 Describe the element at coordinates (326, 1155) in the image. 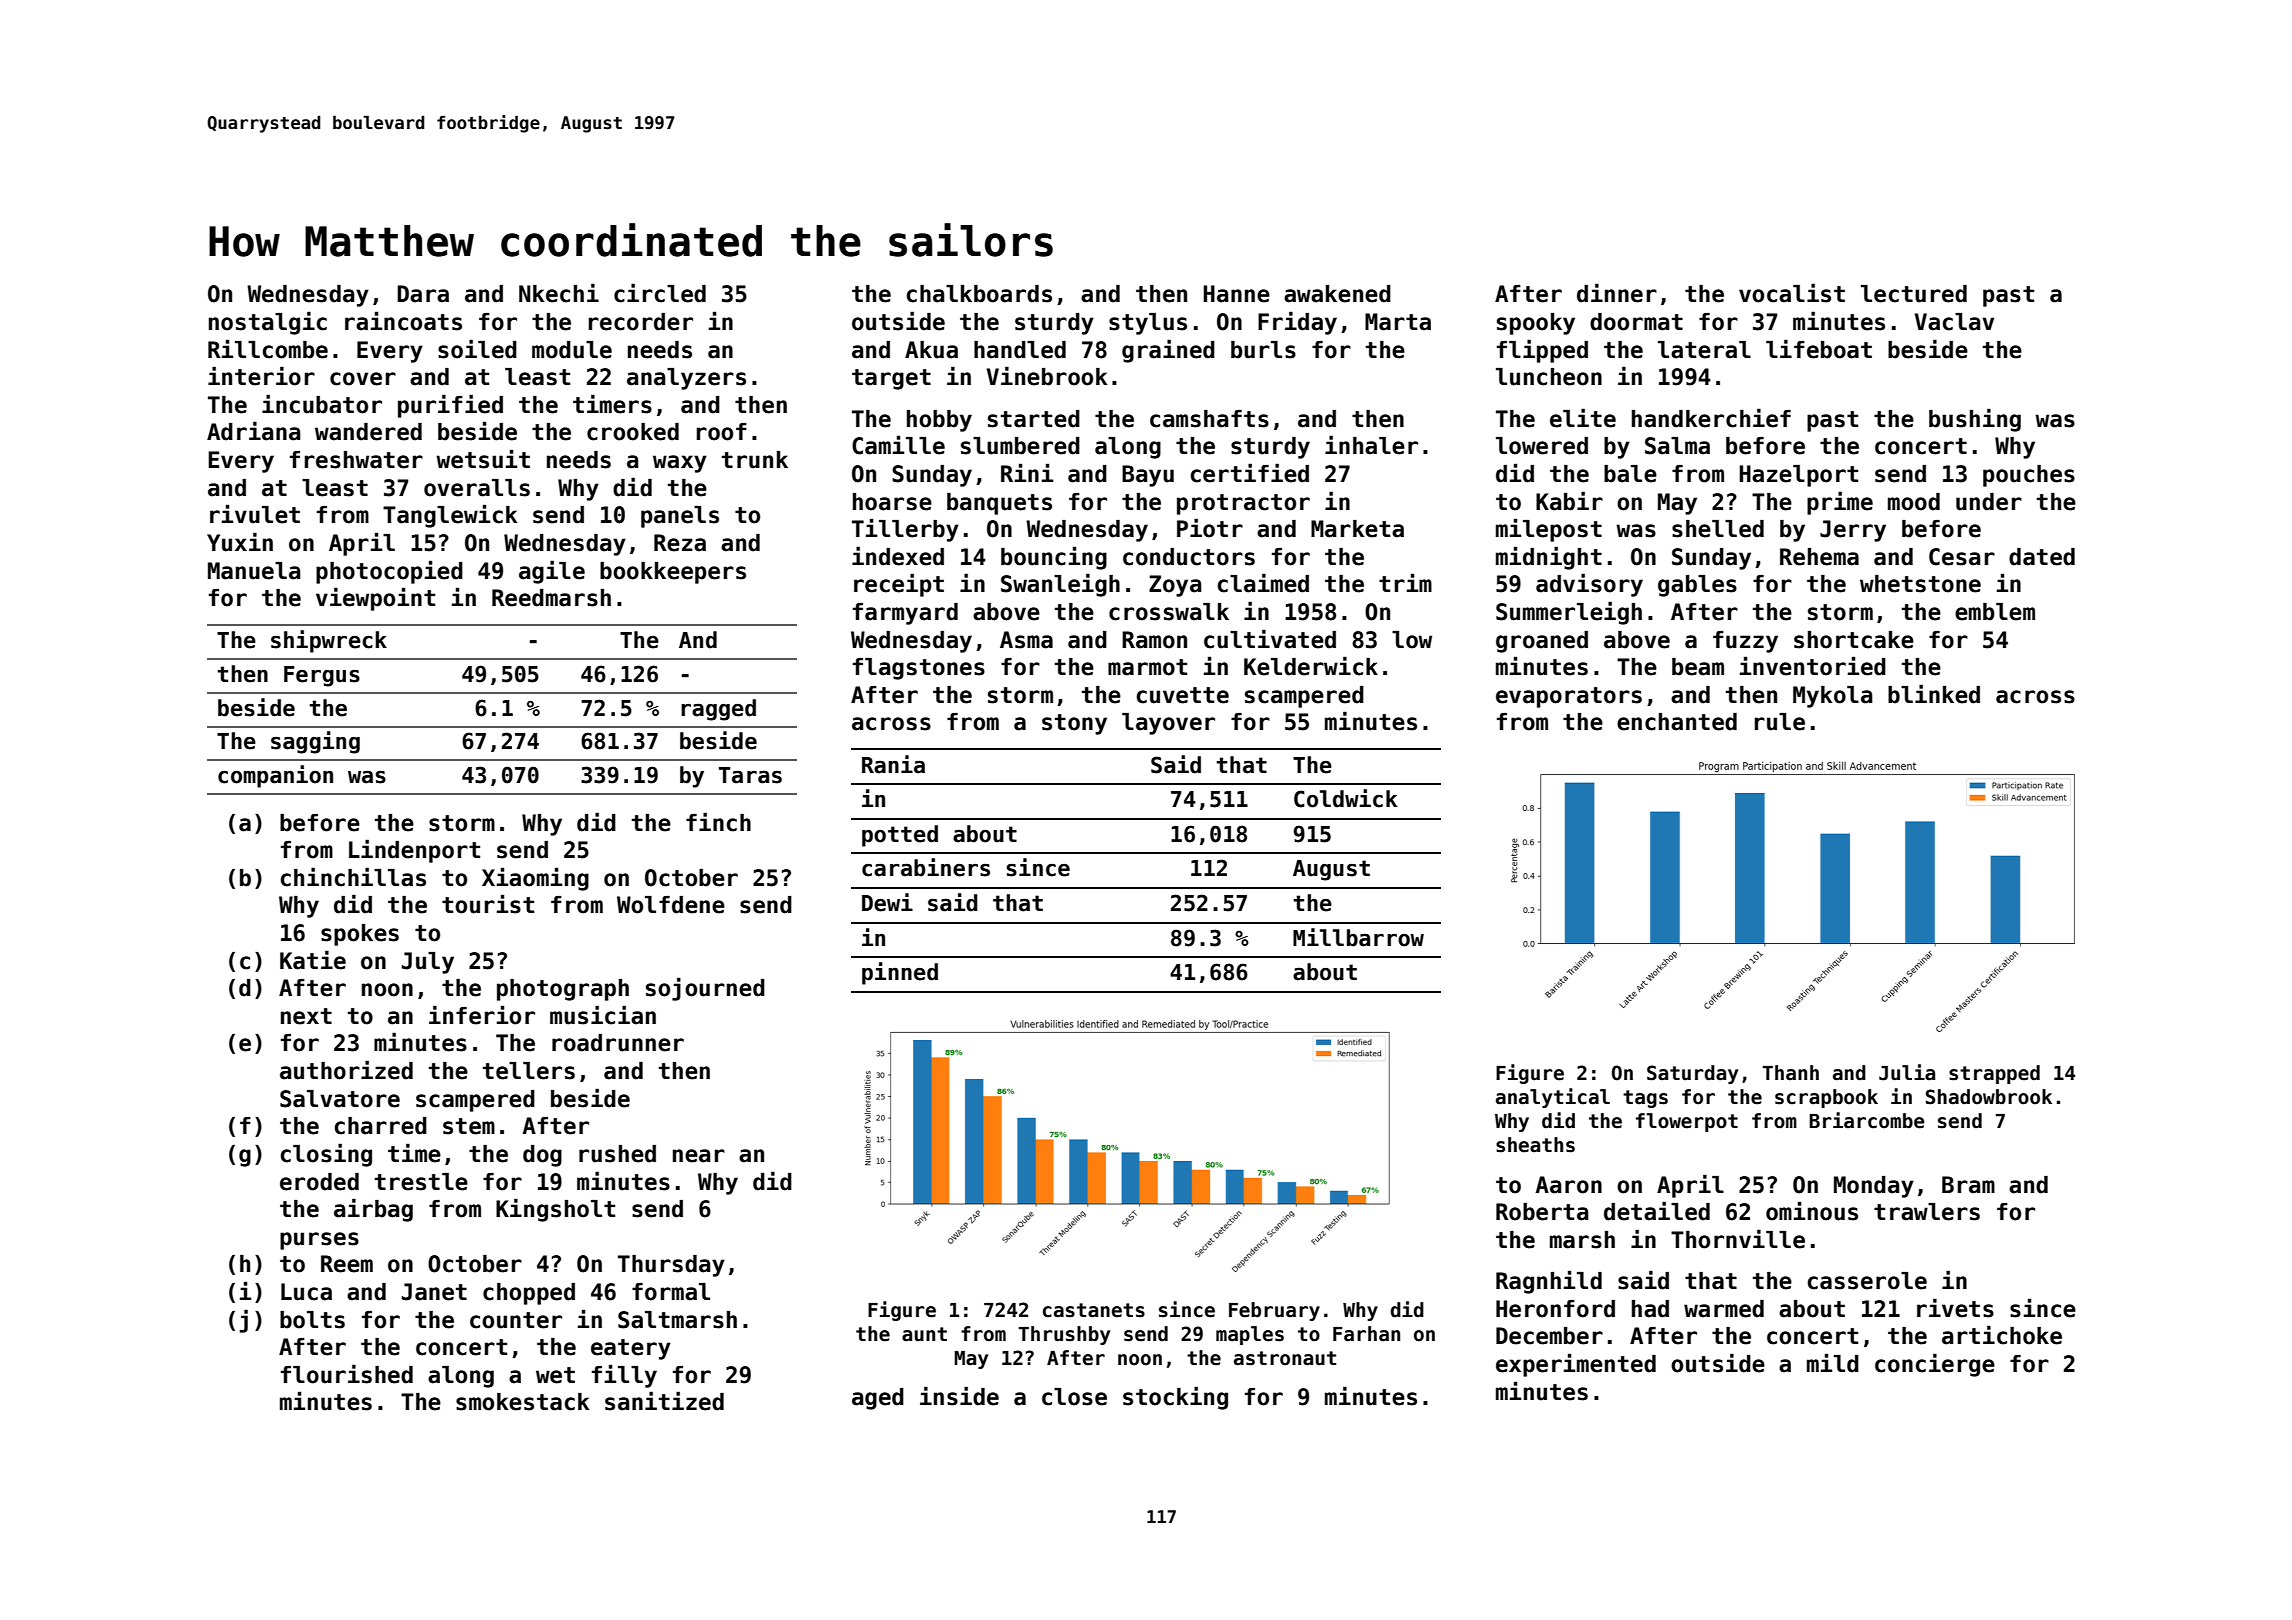

I see `closing` at that location.
